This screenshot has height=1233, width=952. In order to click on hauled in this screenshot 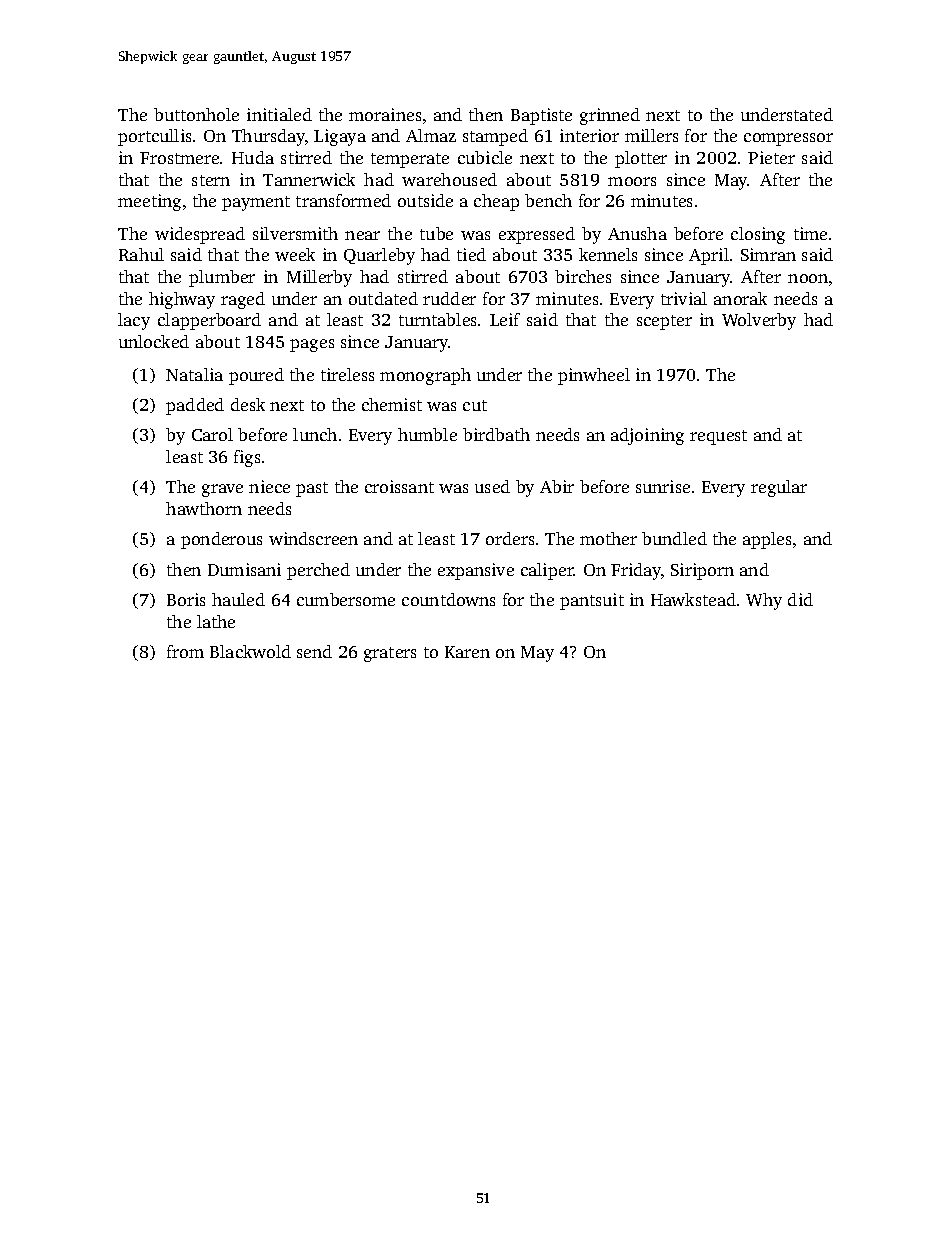, I will do `click(238, 599)`.
